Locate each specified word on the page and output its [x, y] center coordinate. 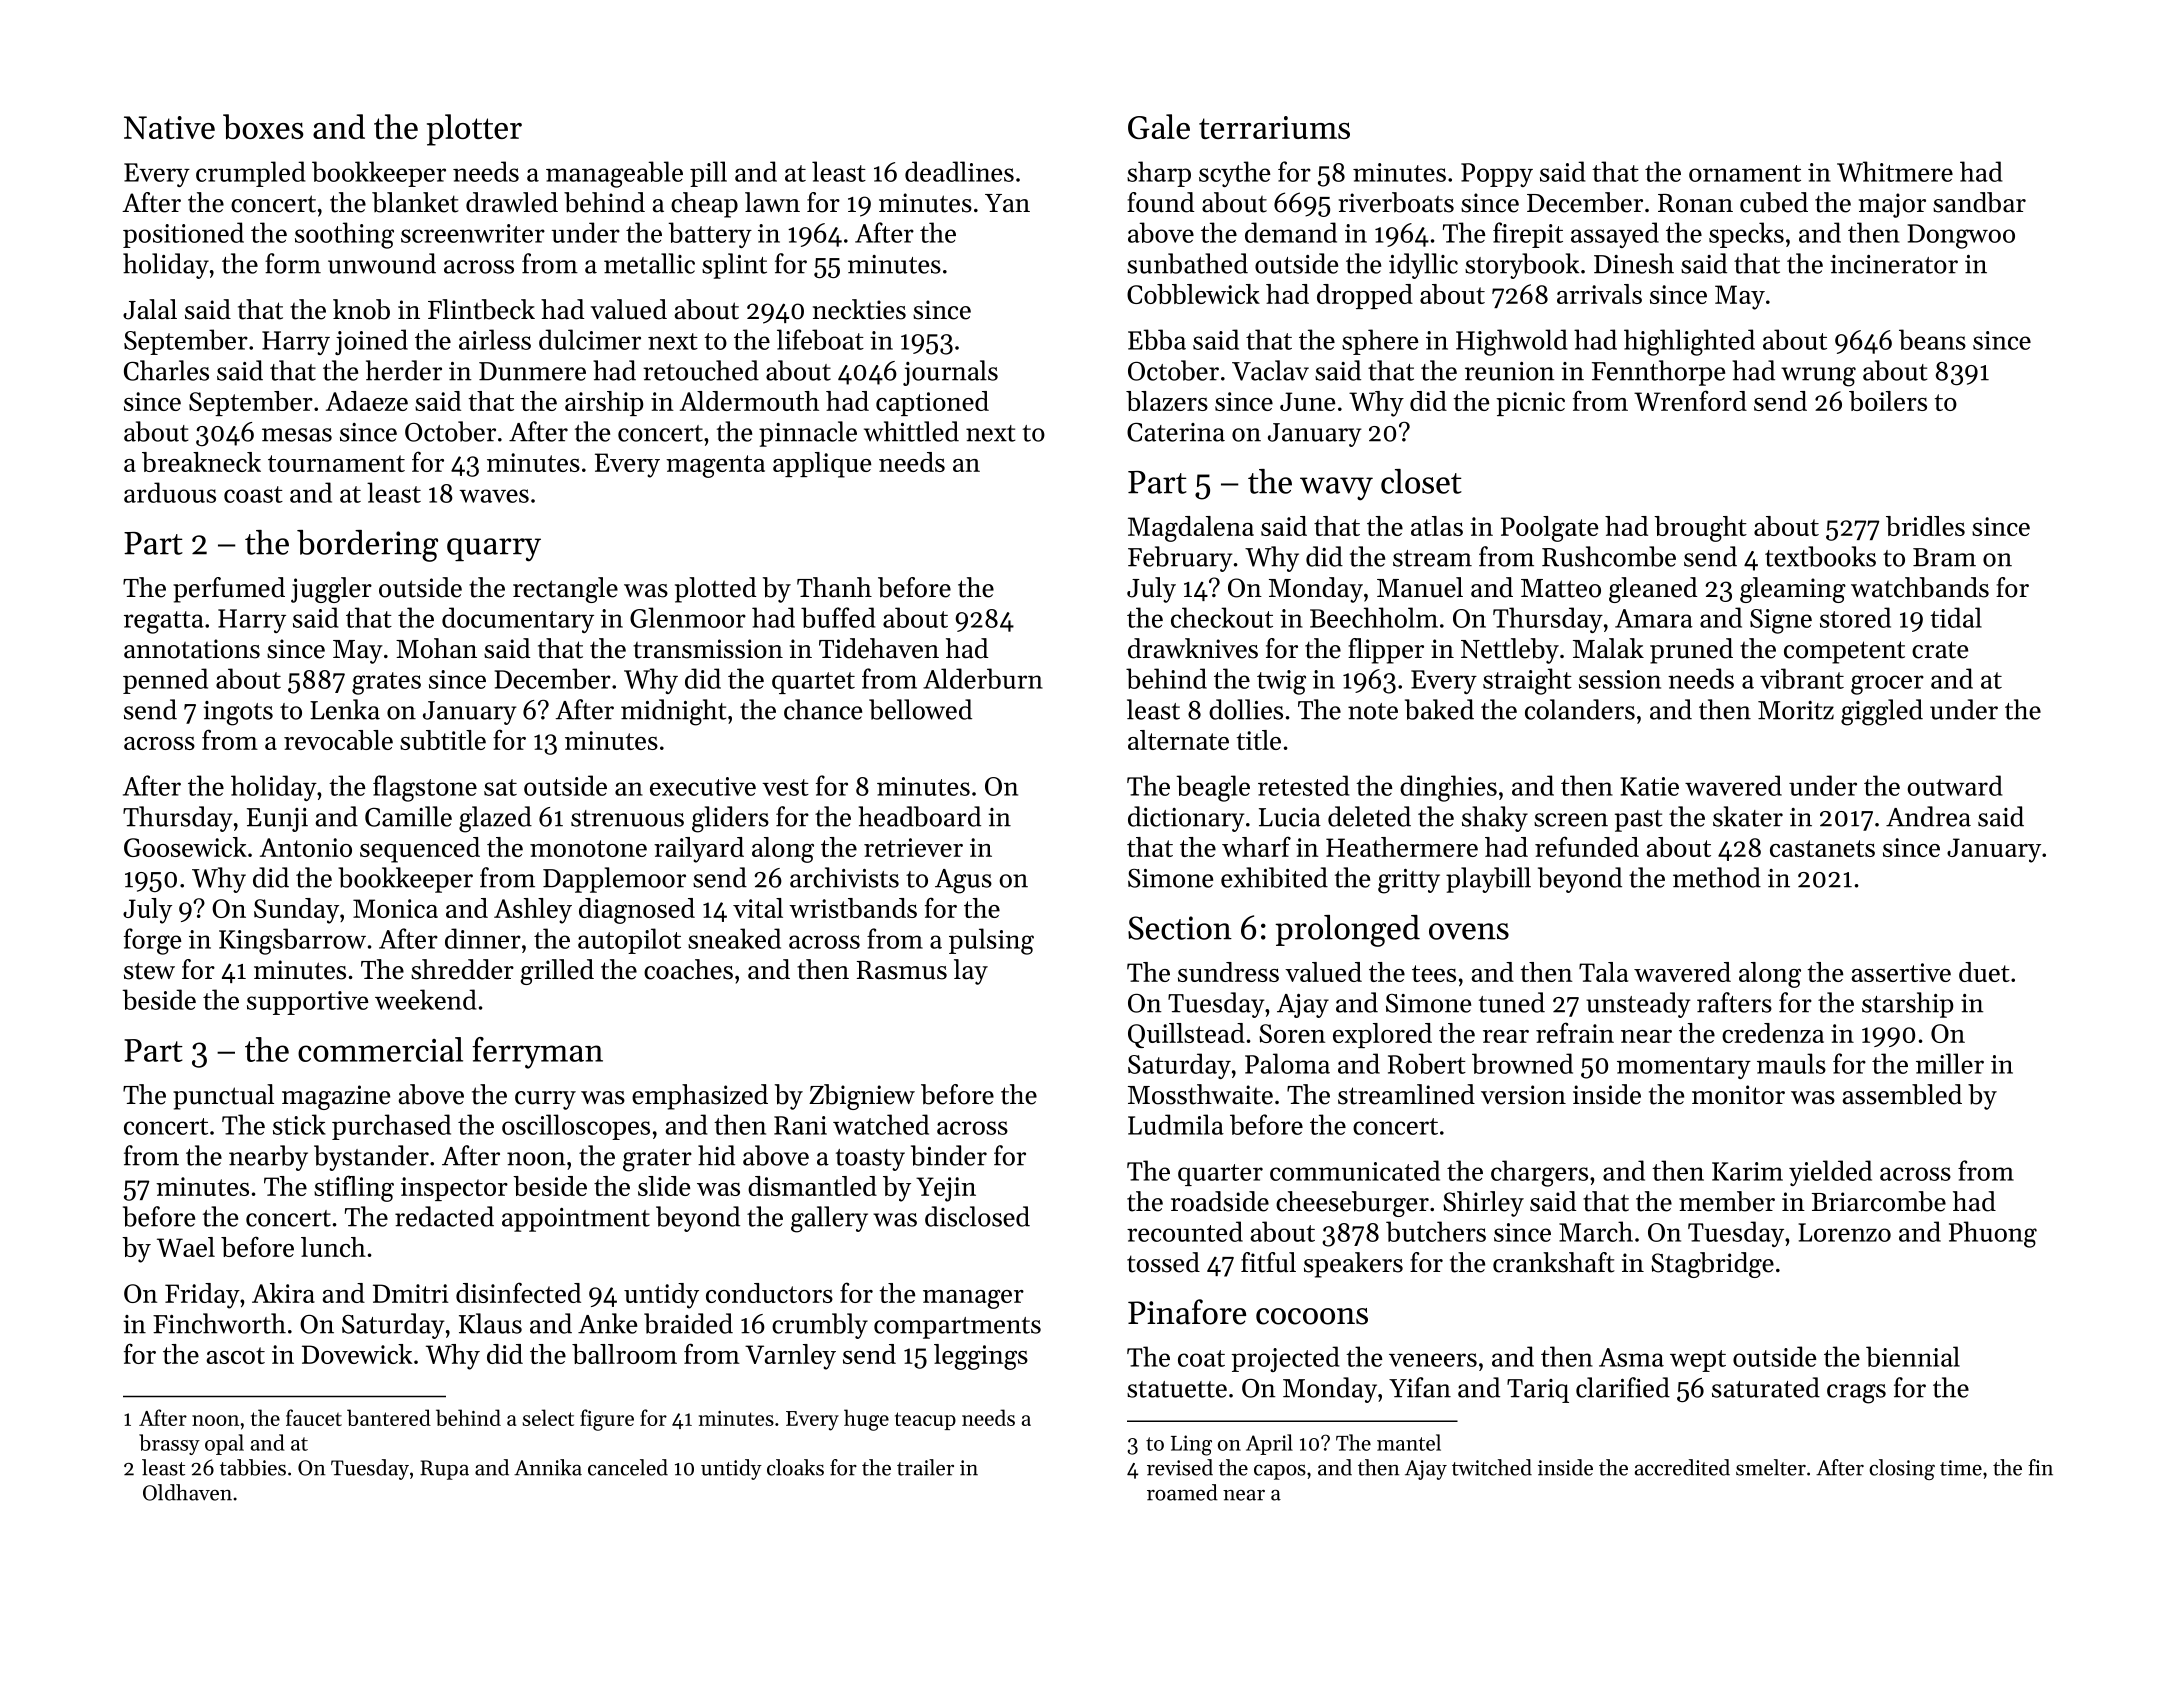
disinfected [518, 1292]
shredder [462, 969]
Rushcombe [1609, 556]
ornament [1745, 173]
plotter [474, 130]
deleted [1369, 816]
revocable [338, 740]
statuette [1177, 1389]
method [1717, 877]
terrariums [1274, 127]
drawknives [1193, 648]
